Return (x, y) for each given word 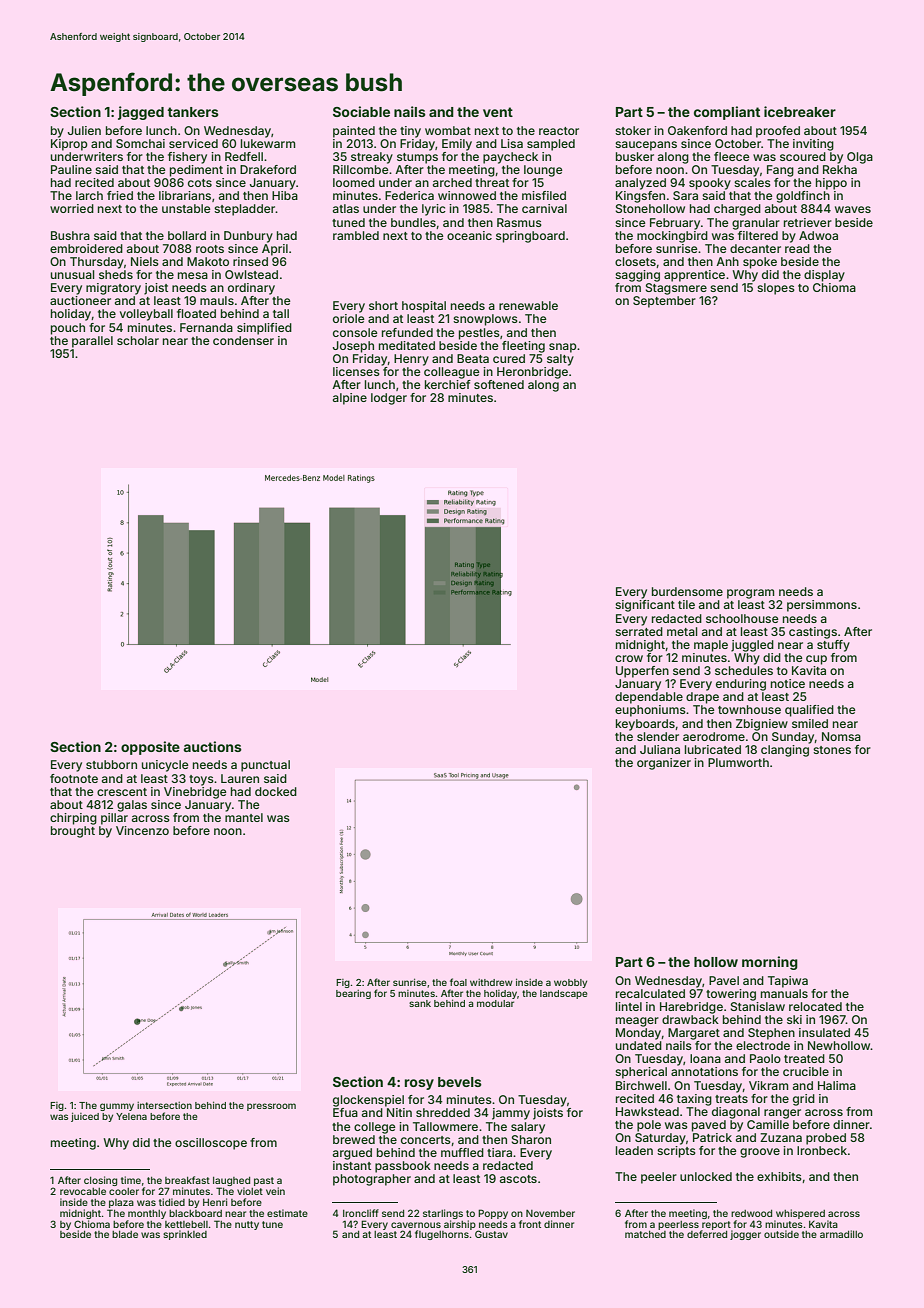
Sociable (361, 111)
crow (629, 658)
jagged (141, 113)
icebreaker (800, 111)
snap (563, 348)
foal (458, 982)
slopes (776, 289)
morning (770, 963)
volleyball (146, 315)
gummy (117, 1107)
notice (788, 683)
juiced (85, 1117)
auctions (213, 746)
